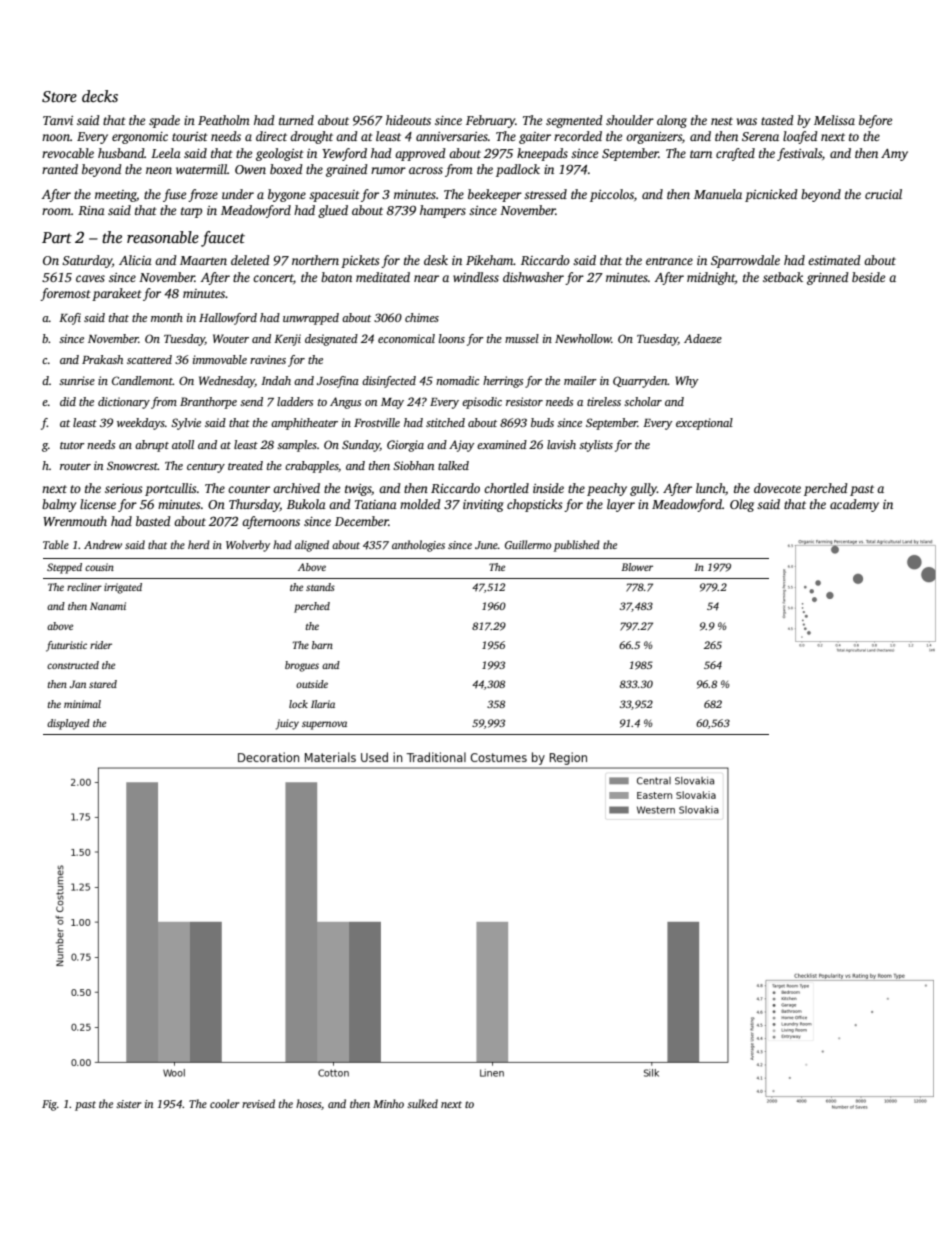 This document has width=952, height=1233. What do you see at coordinates (672, 121) in the document?
I see `along` at bounding box center [672, 121].
